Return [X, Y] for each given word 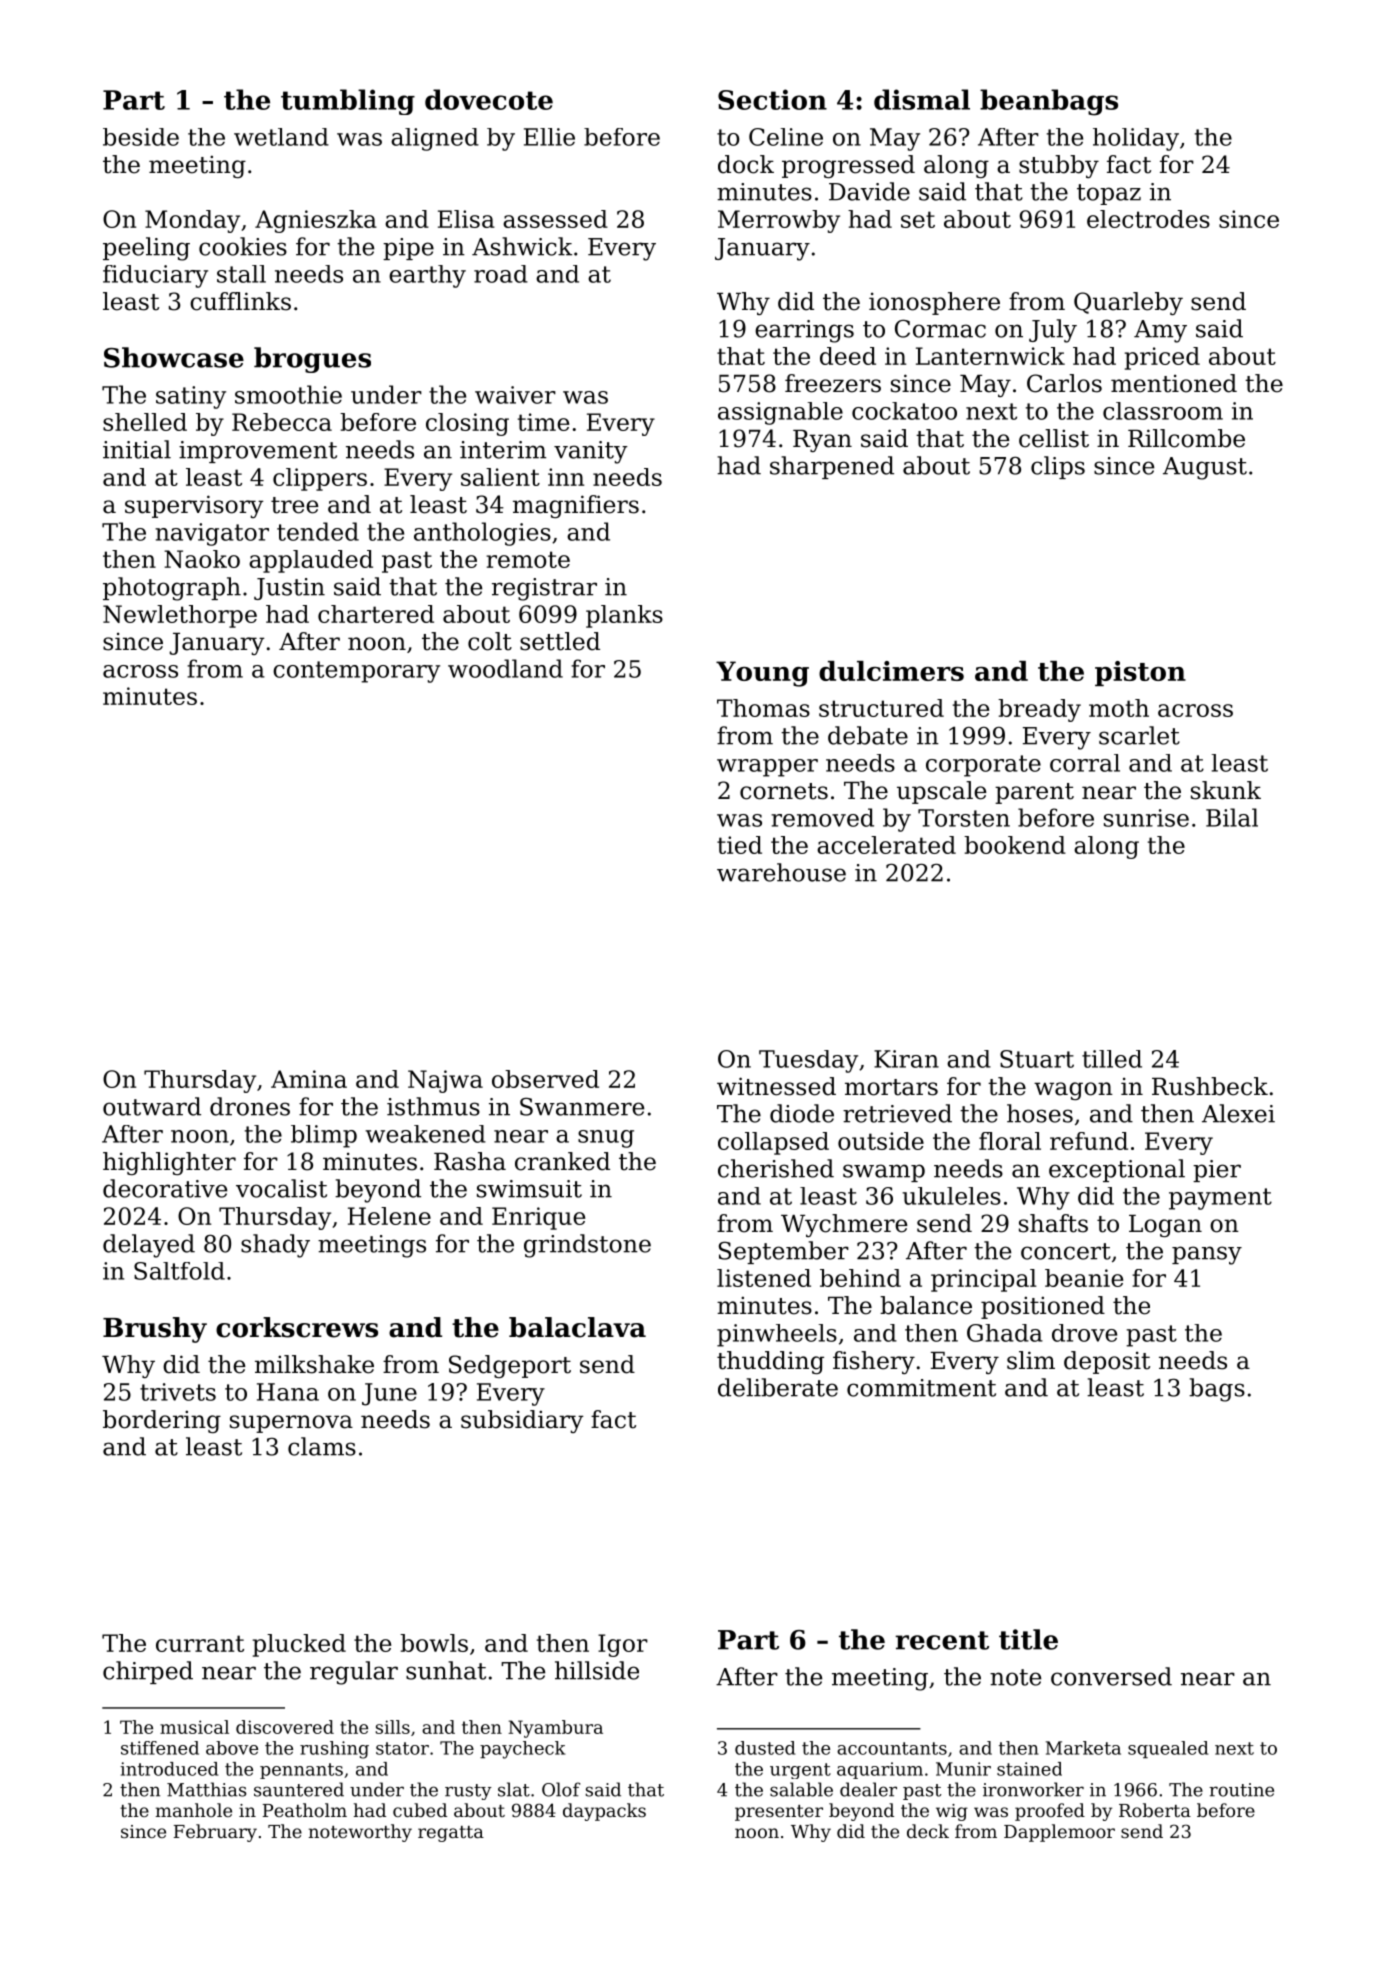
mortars [891, 1087]
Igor [623, 1645]
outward [152, 1106]
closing [467, 424]
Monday [192, 221]
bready [1039, 710]
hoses [1040, 1113]
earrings [804, 331]
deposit [1107, 1362]
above [232, 1748]
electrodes [1148, 219]
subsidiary [522, 1421]
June [389, 1394]
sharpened [832, 467]
